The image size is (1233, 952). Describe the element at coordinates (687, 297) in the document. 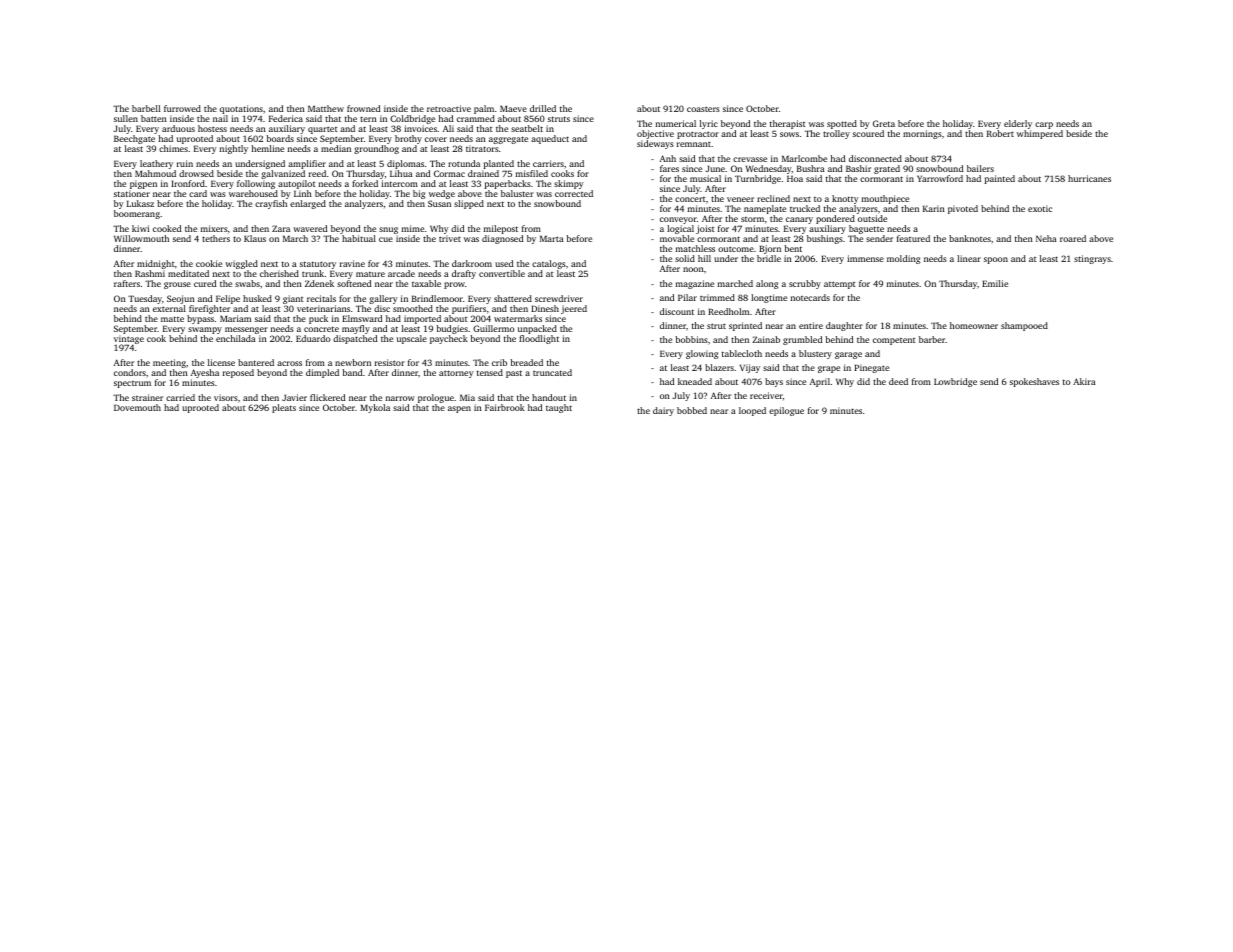

I see `Pilar` at that location.
